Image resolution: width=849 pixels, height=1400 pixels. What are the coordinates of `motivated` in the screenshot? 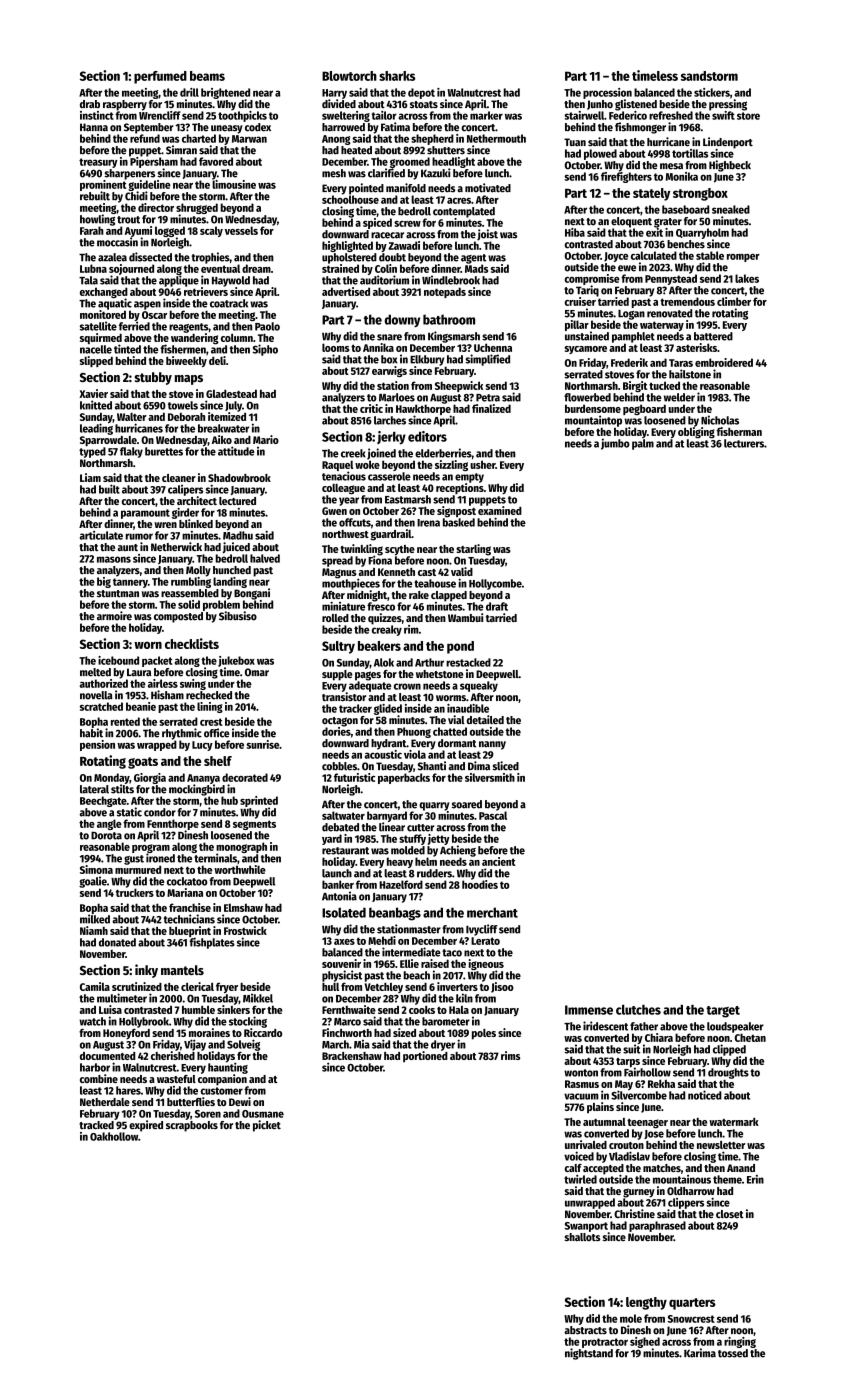 It's located at (488, 188).
